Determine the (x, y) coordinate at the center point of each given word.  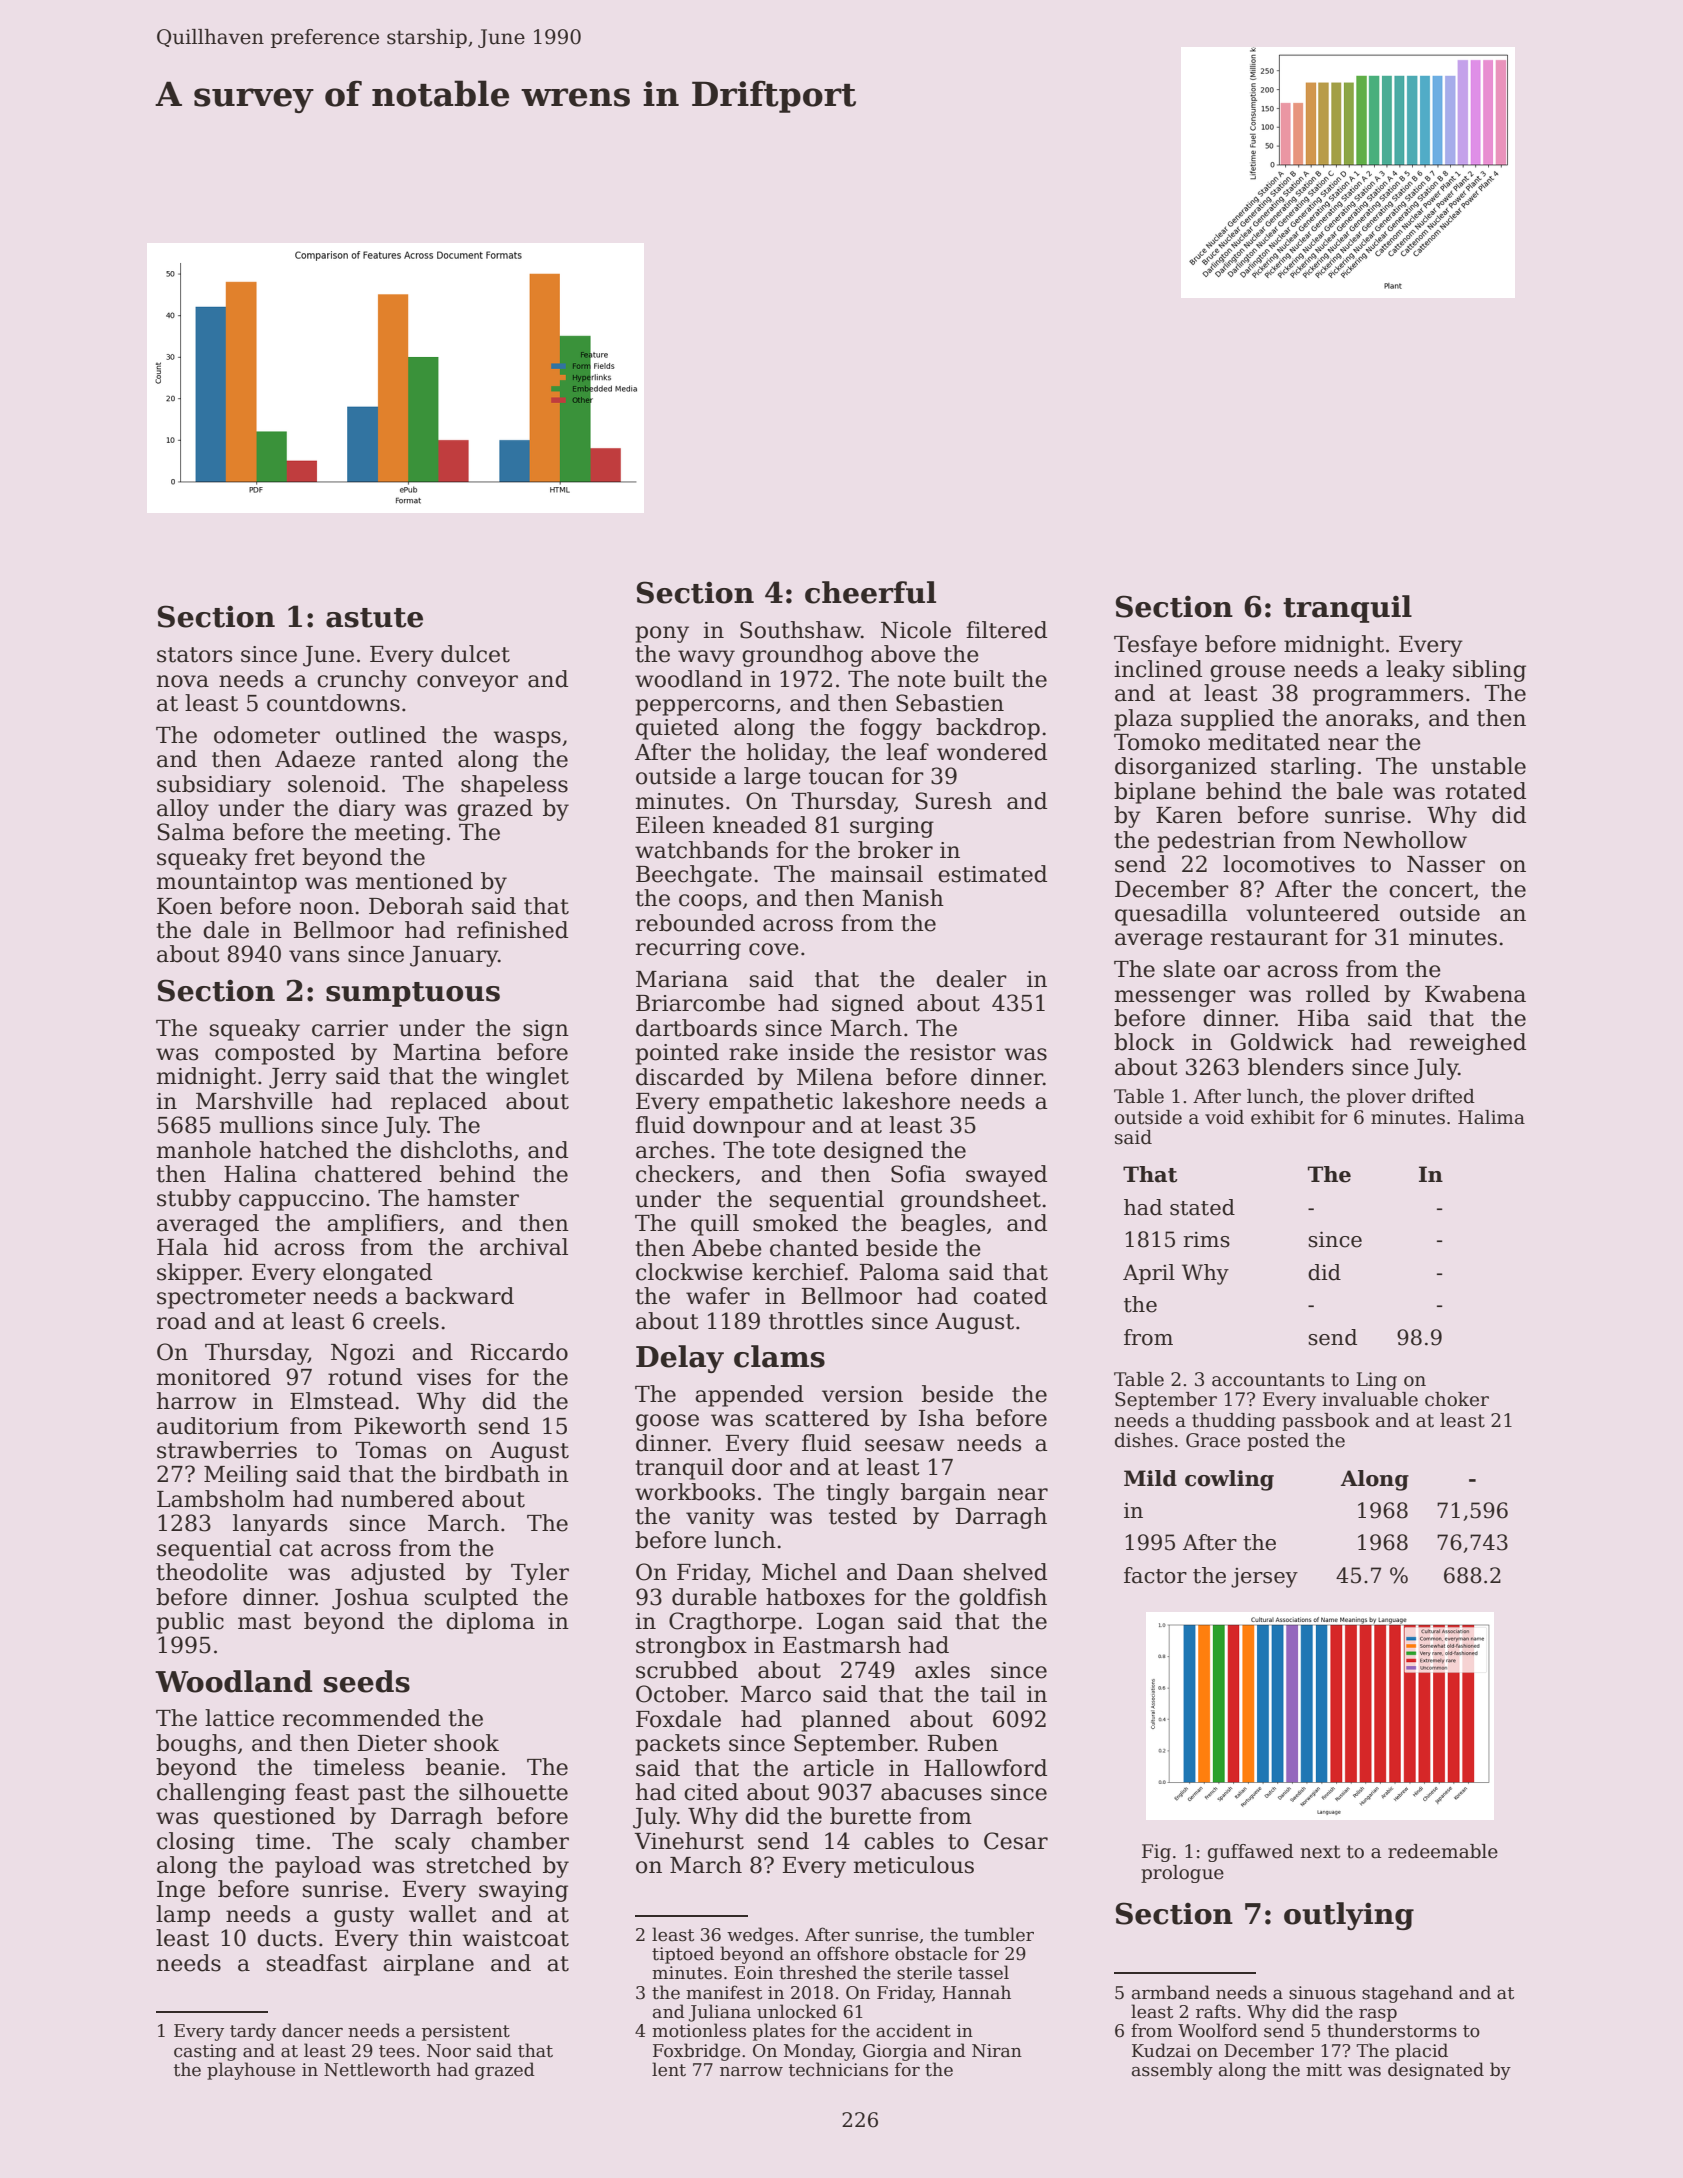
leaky (1415, 671)
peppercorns (704, 707)
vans (314, 956)
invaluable (1370, 1399)
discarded (690, 1077)
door (757, 1467)
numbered (397, 1499)
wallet (443, 1914)
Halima (1491, 1117)
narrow (751, 2072)
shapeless (514, 786)
